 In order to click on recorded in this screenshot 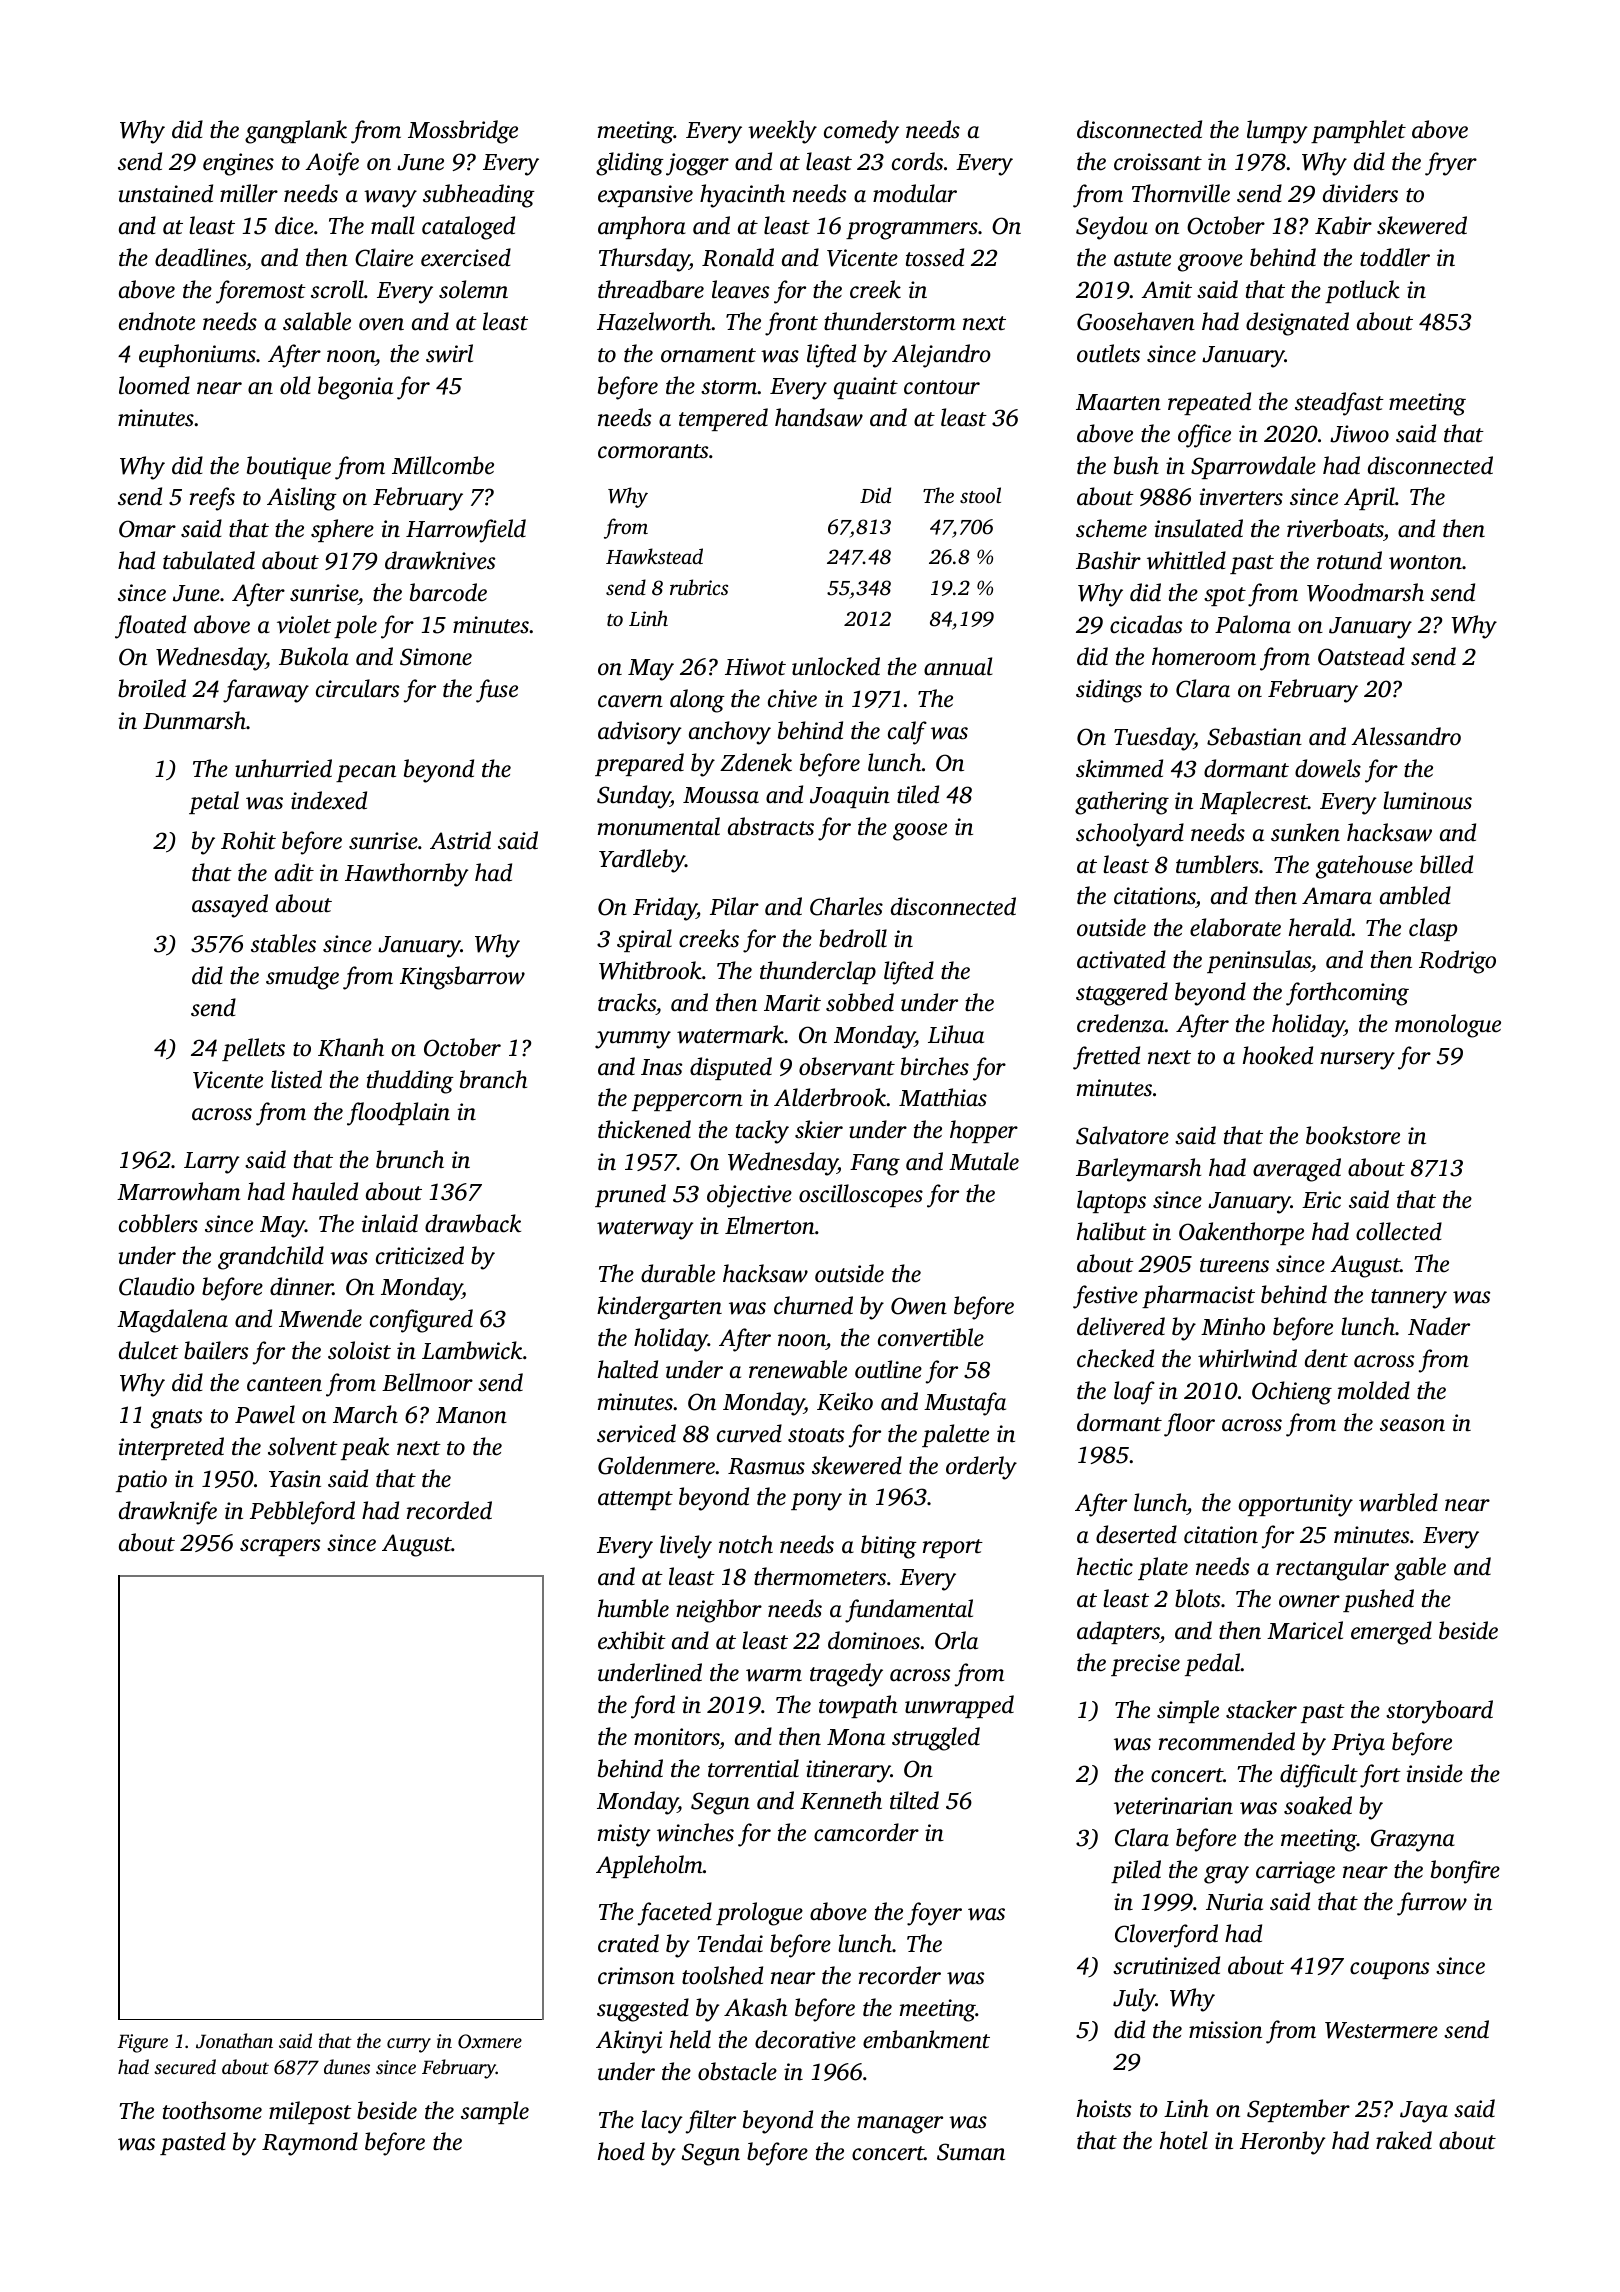, I will do `click(449, 1510)`.
